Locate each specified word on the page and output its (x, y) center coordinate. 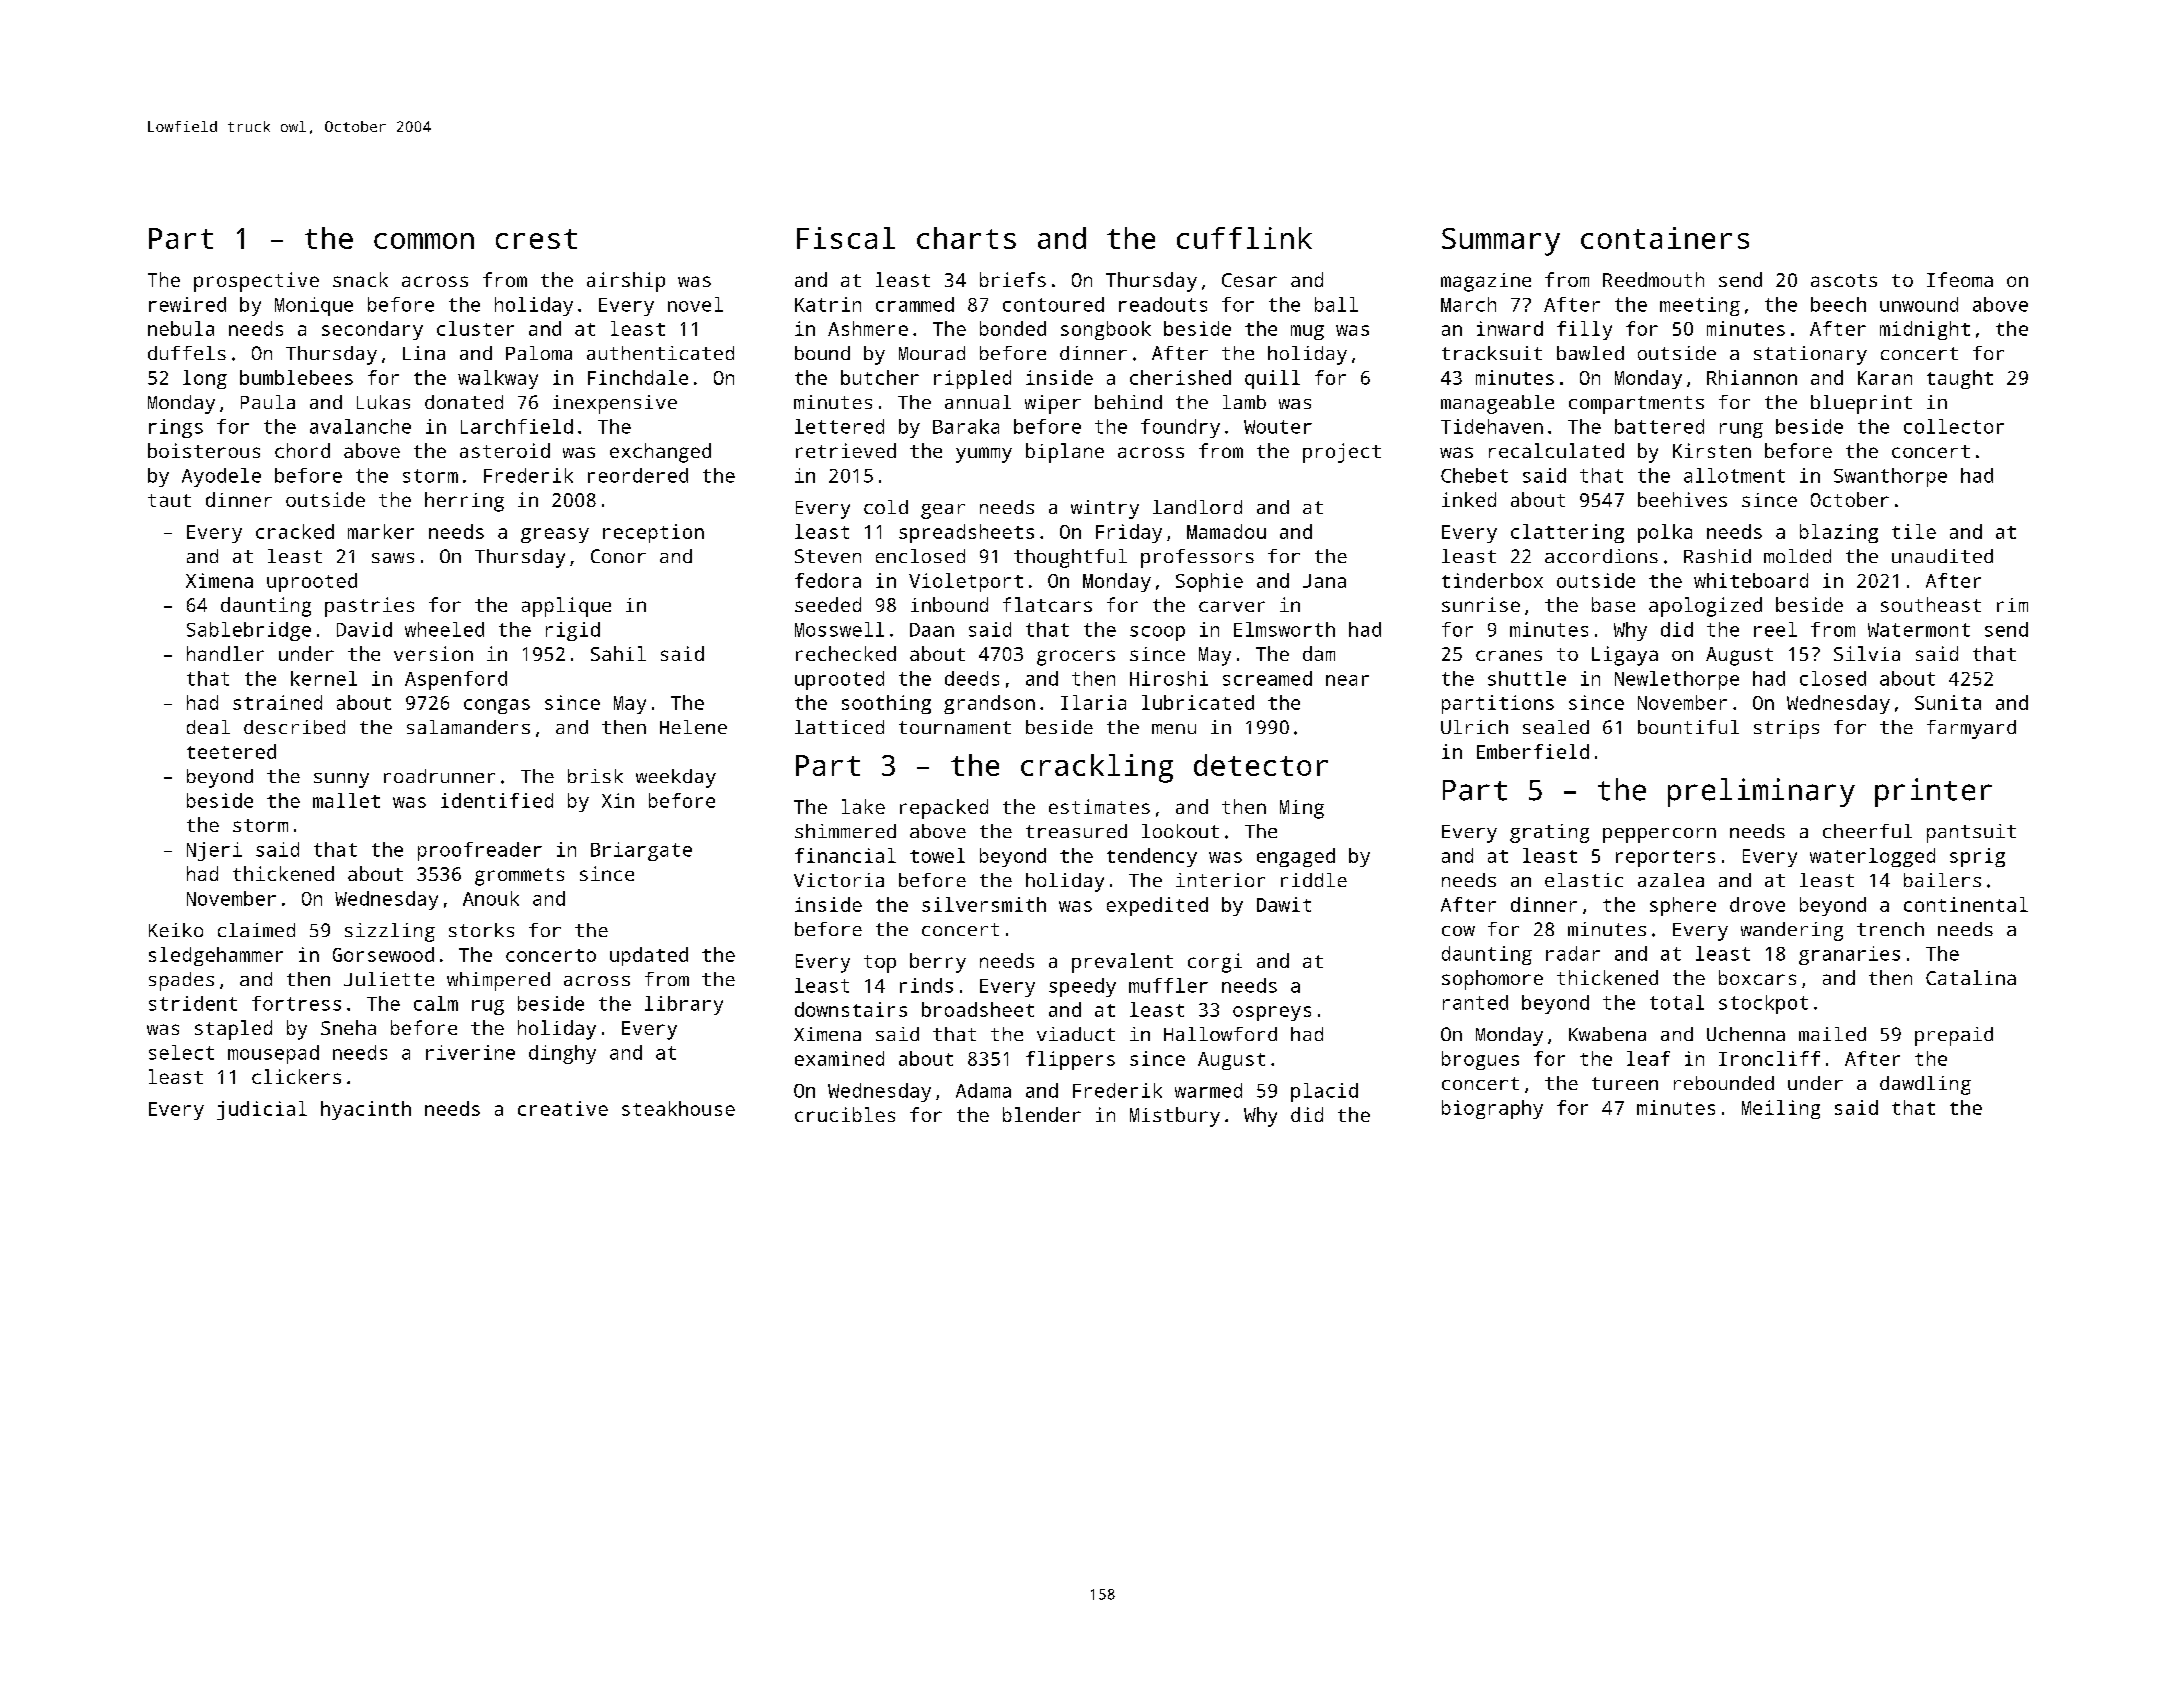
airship (626, 282)
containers (1665, 238)
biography (1492, 1109)
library (684, 1005)
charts (966, 238)
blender (1042, 1114)
